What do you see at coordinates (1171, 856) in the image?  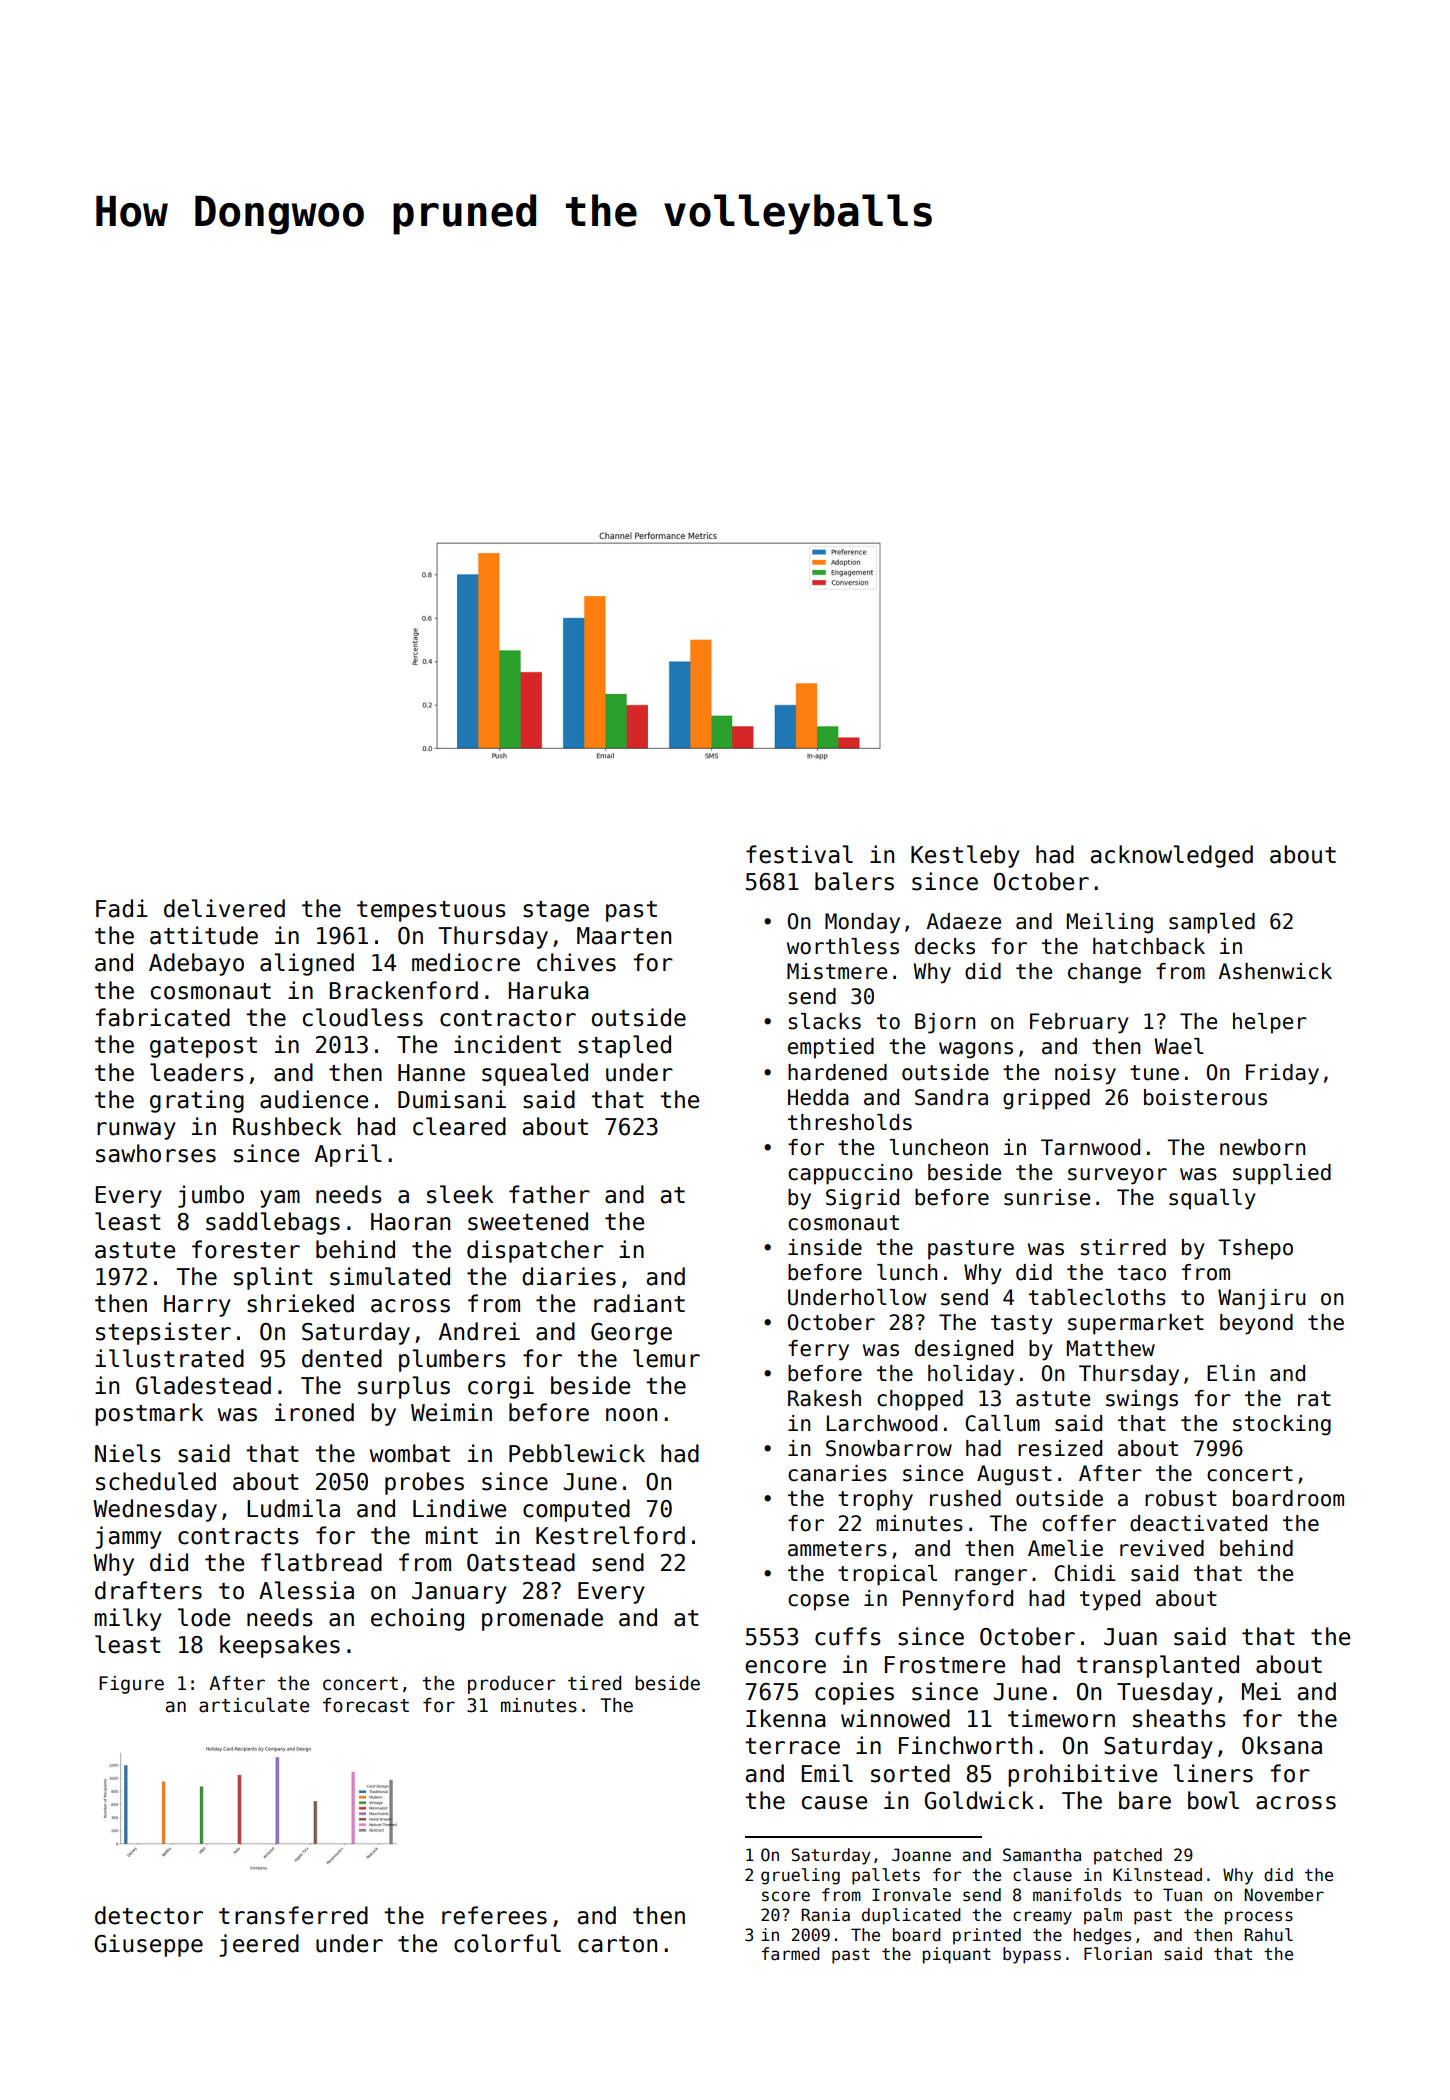 I see `acknowledged` at bounding box center [1171, 856].
